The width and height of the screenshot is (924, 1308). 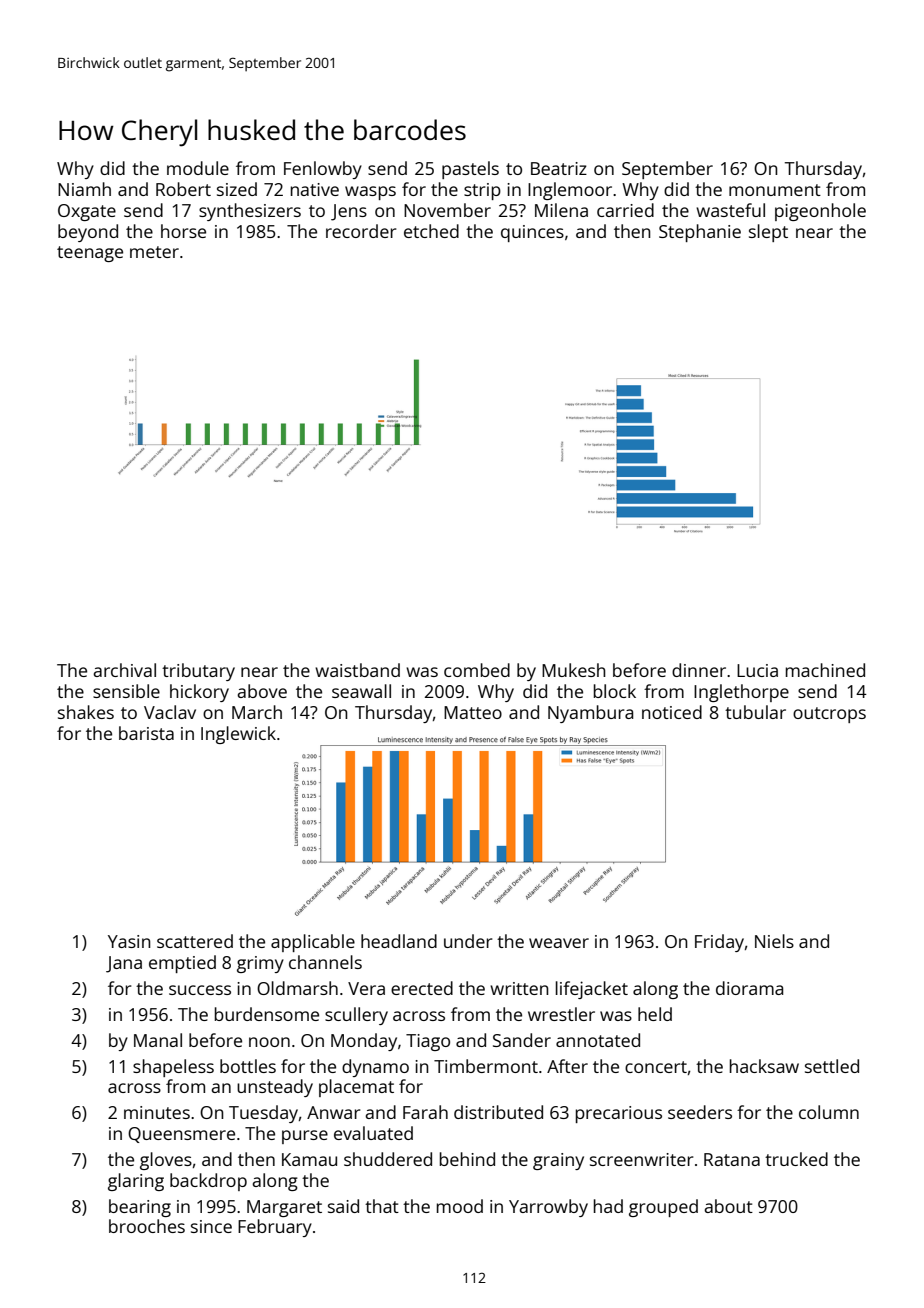 What do you see at coordinates (325, 962) in the screenshot?
I see `channels` at bounding box center [325, 962].
